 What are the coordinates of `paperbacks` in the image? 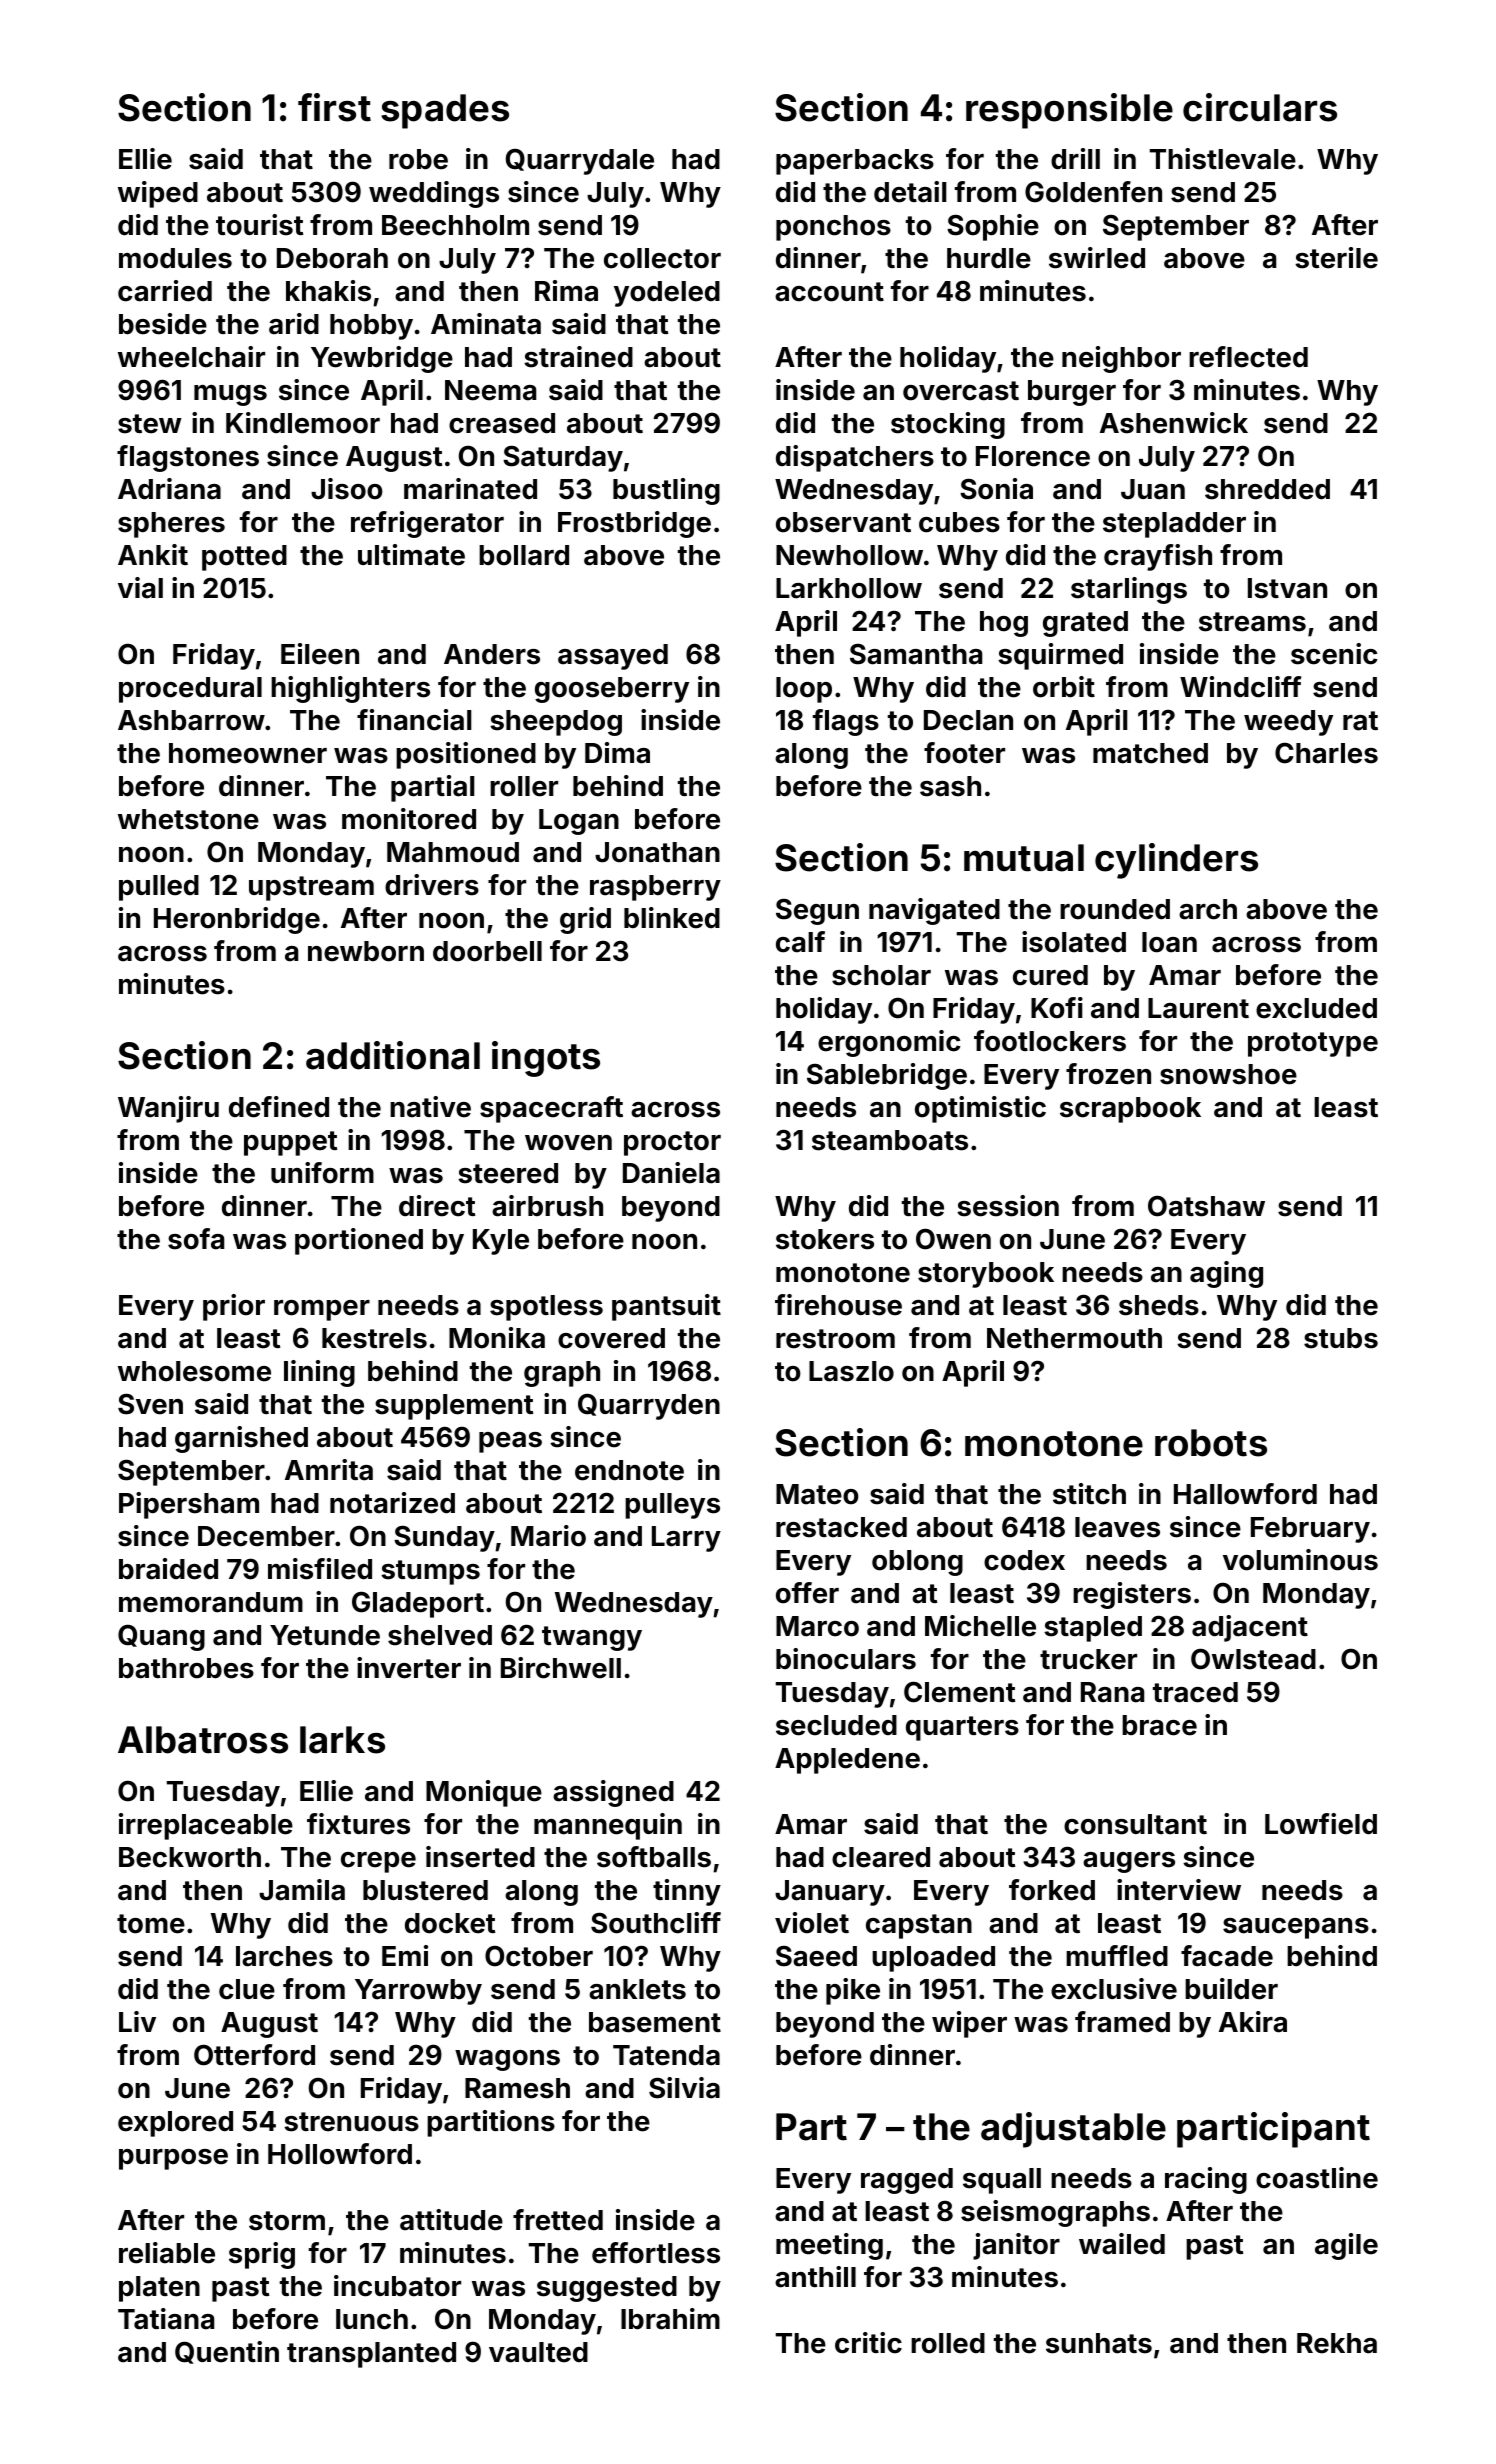 It's located at (855, 162).
